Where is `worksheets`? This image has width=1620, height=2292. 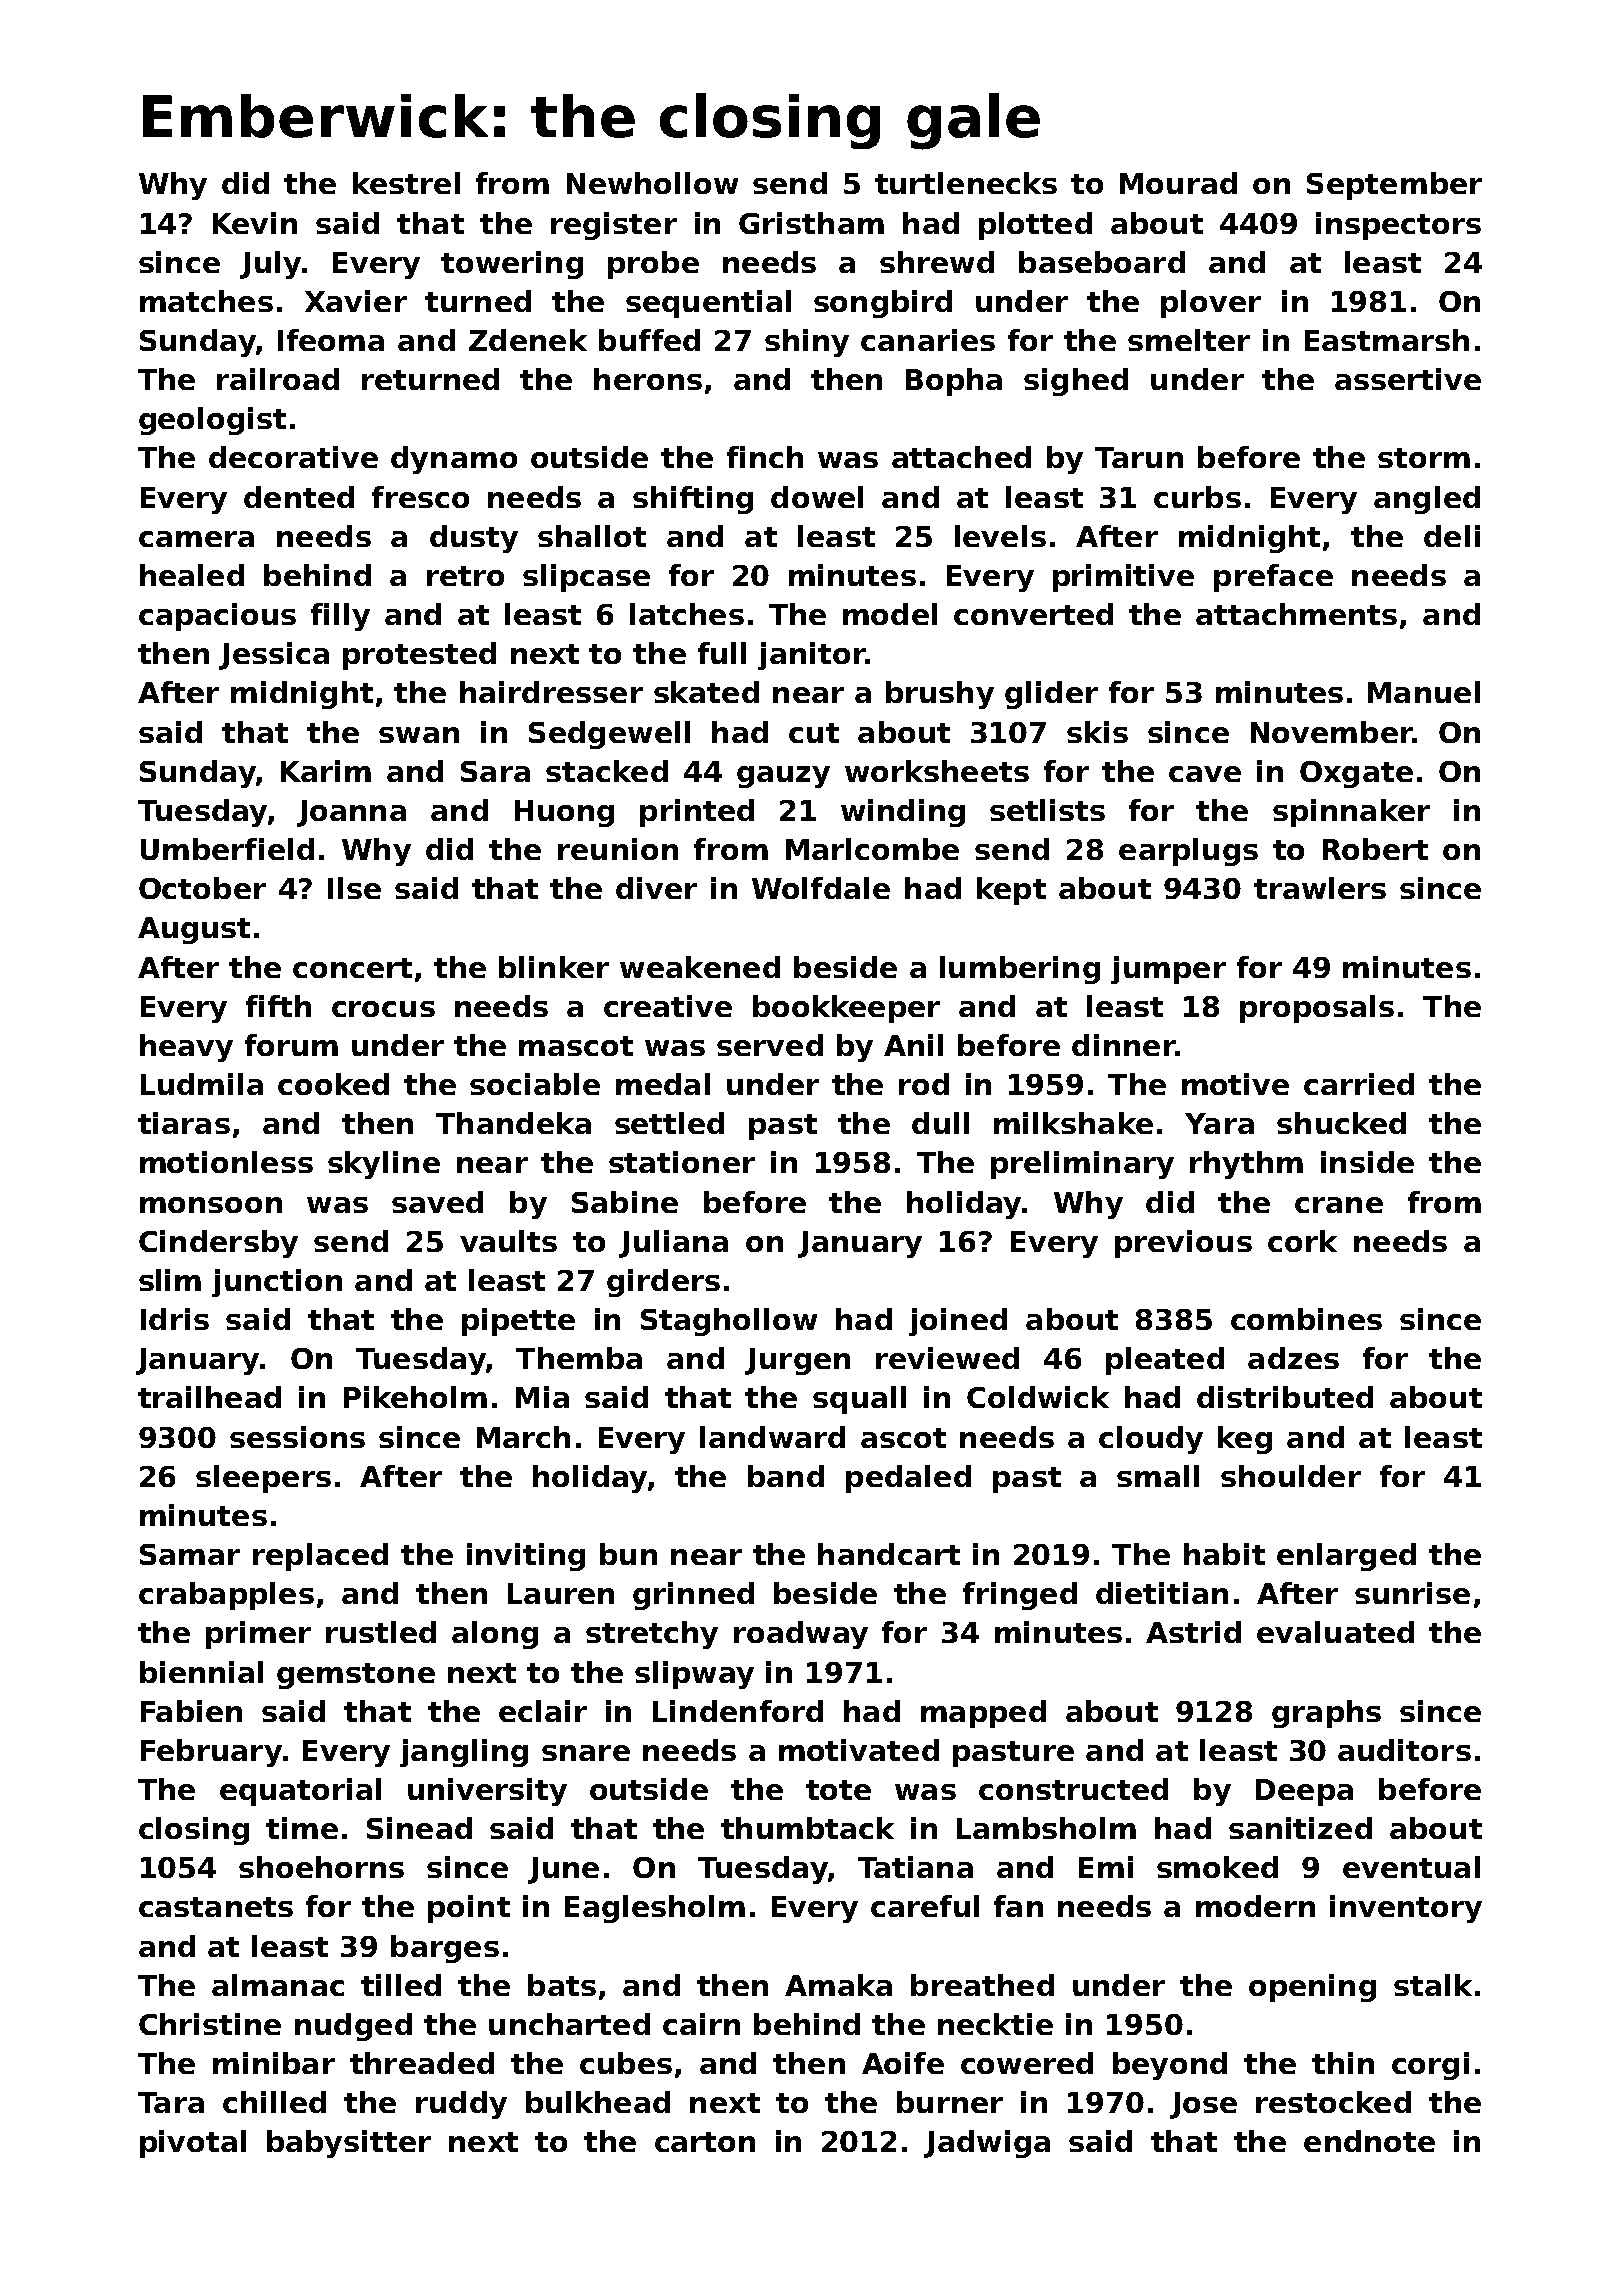 worksheets is located at coordinates (937, 771).
